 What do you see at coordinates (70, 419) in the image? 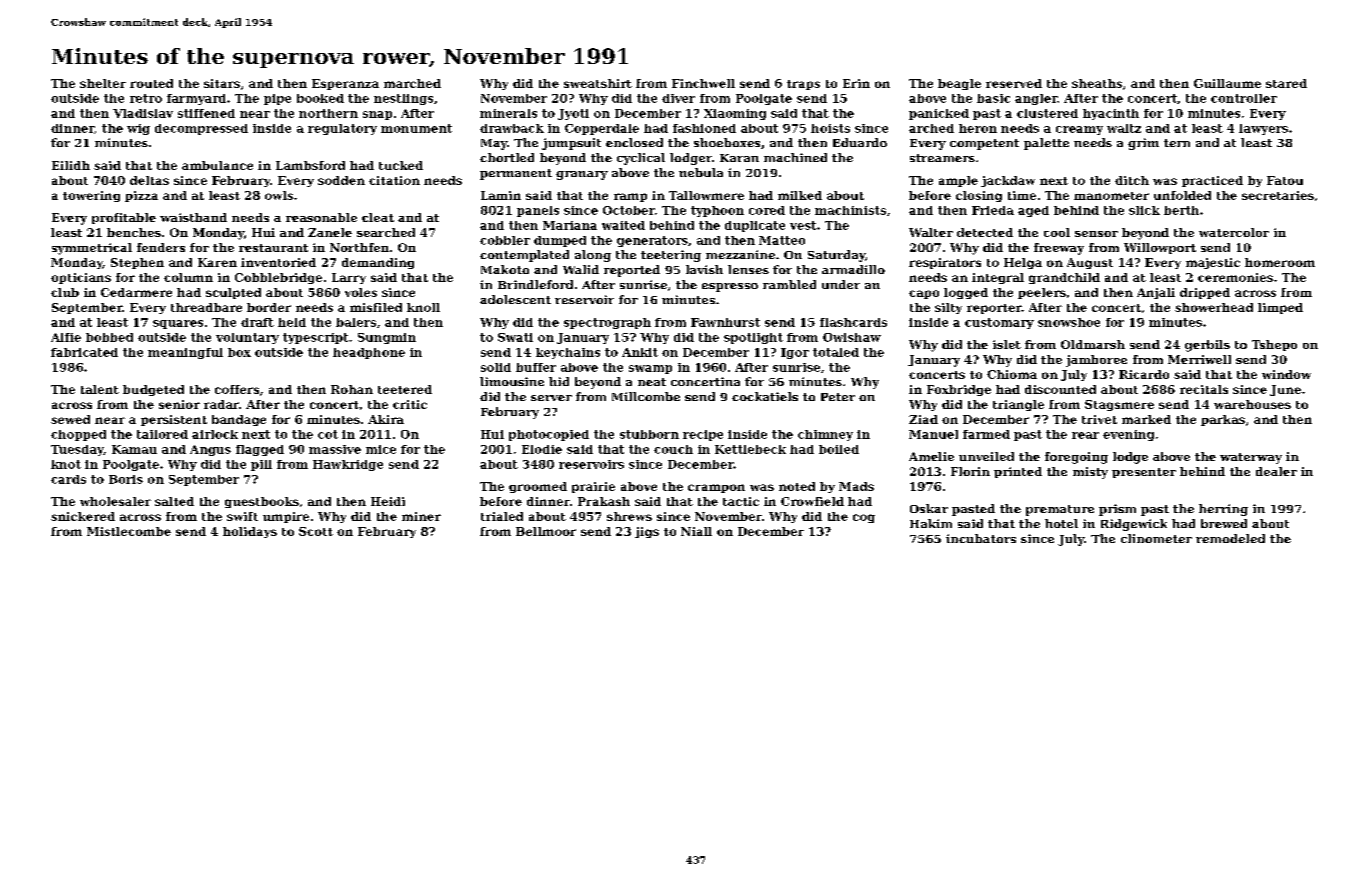
I see `sewed` at bounding box center [70, 419].
